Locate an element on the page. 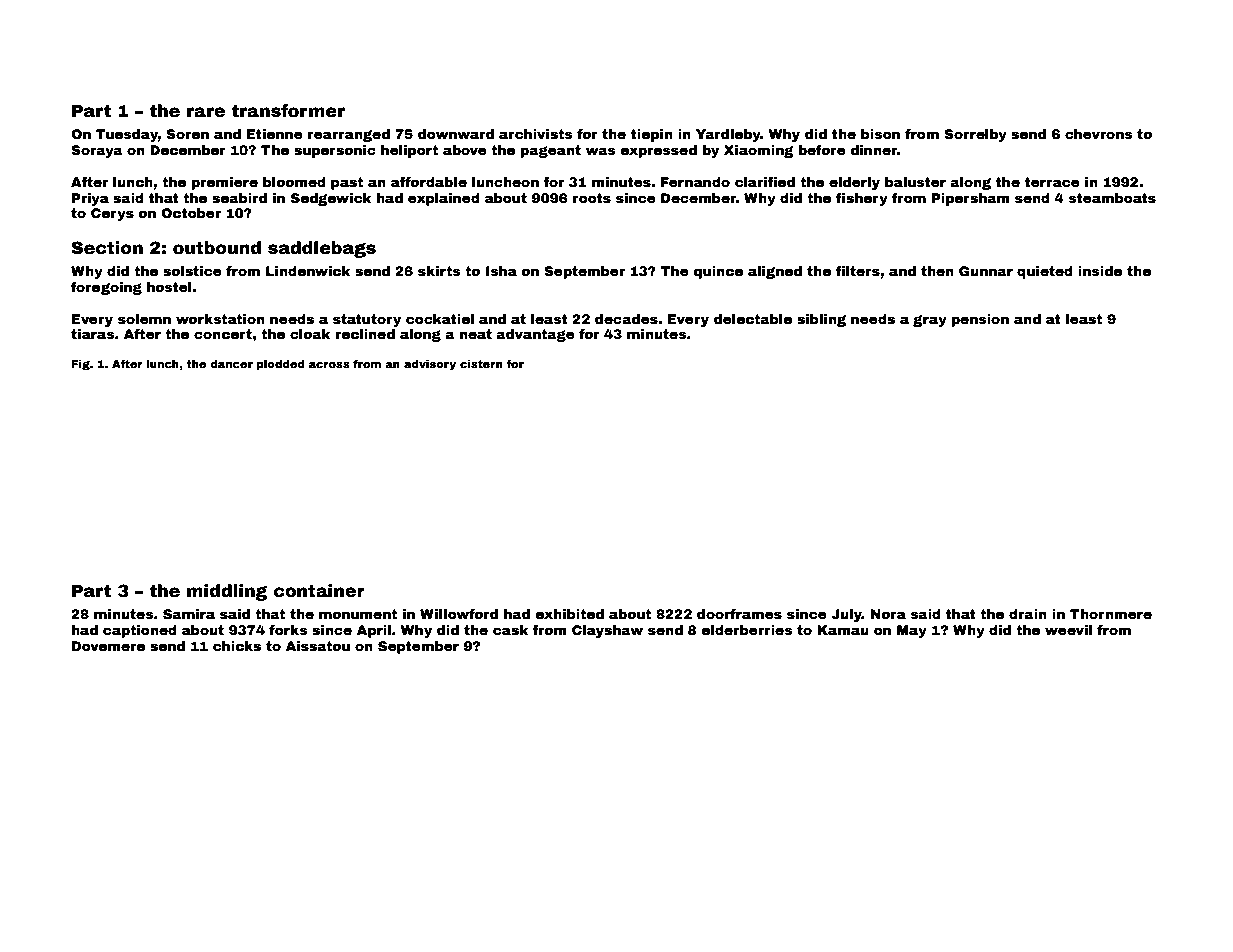 Image resolution: width=1233 pixels, height=952 pixels. Samira is located at coordinates (189, 614).
